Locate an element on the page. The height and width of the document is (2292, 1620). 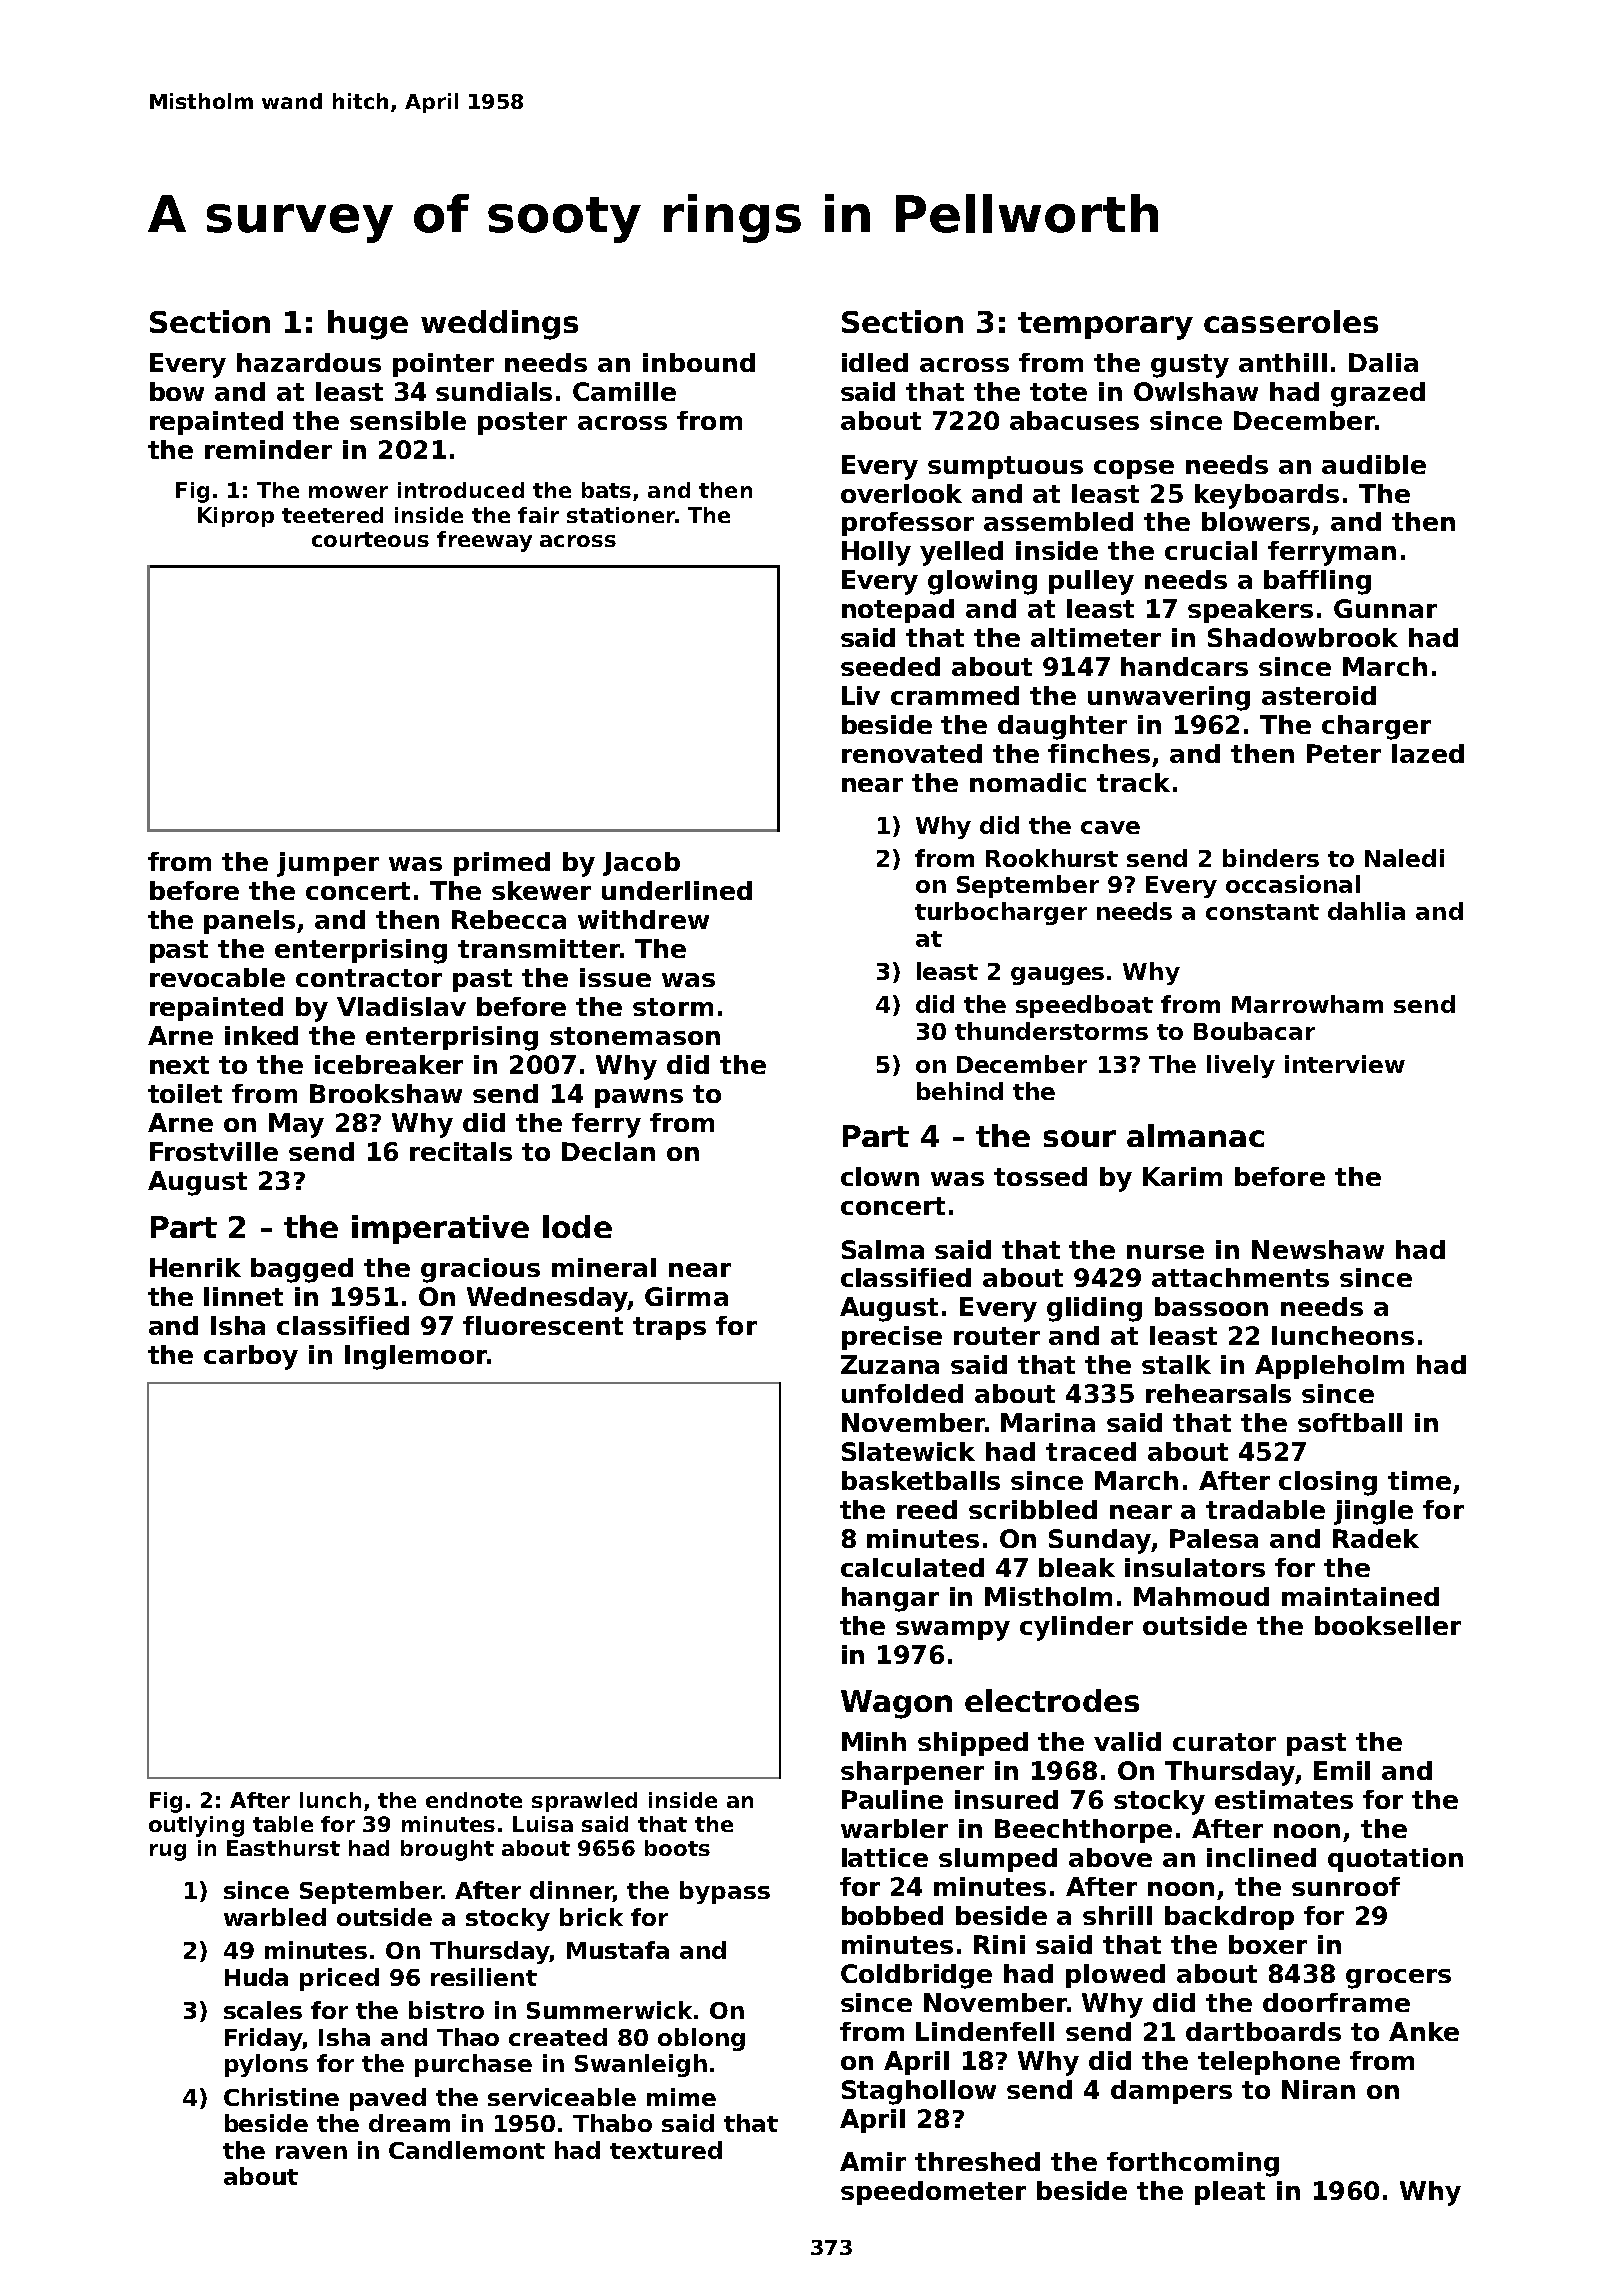
sprawled is located at coordinates (584, 1802).
